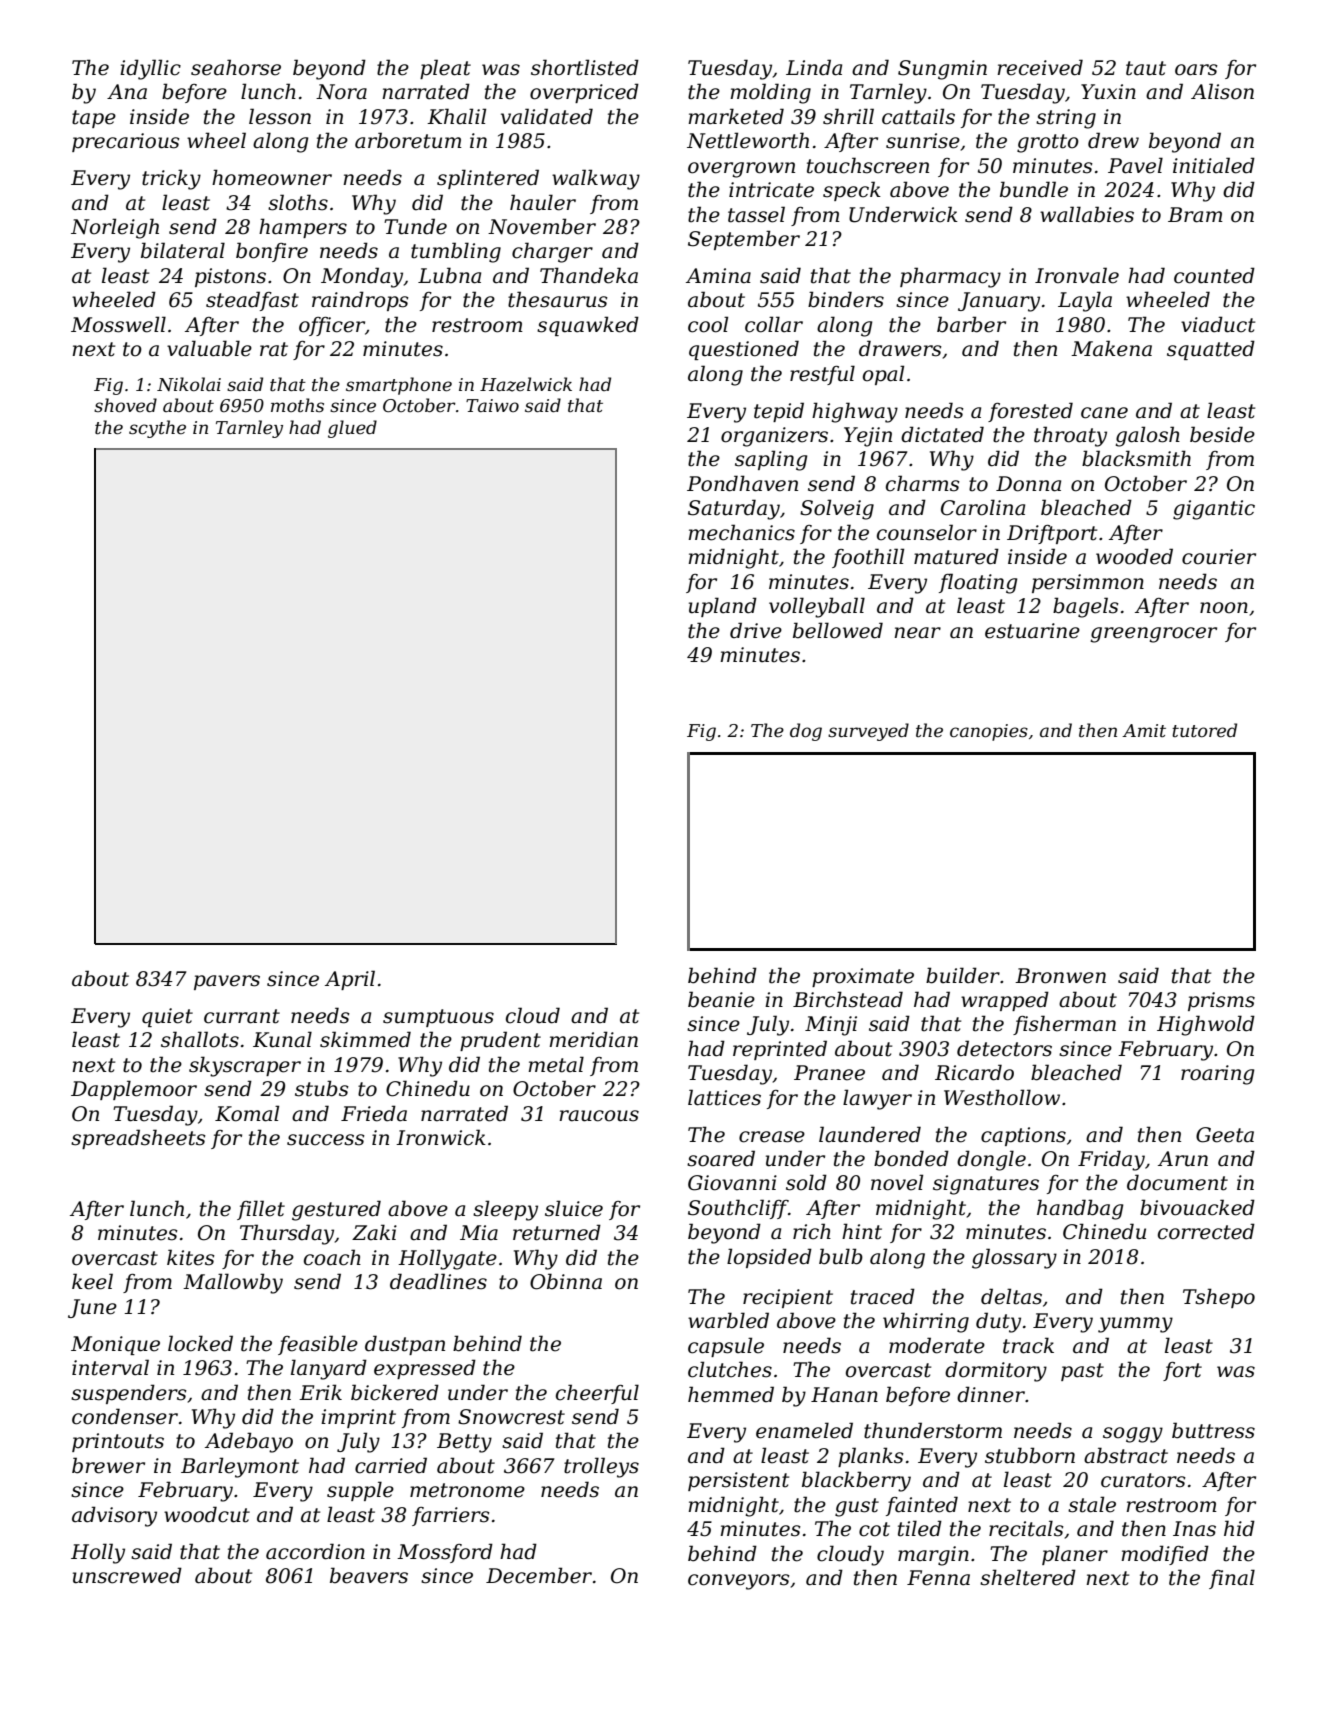  What do you see at coordinates (1196, 70) in the screenshot?
I see `oars` at bounding box center [1196, 70].
